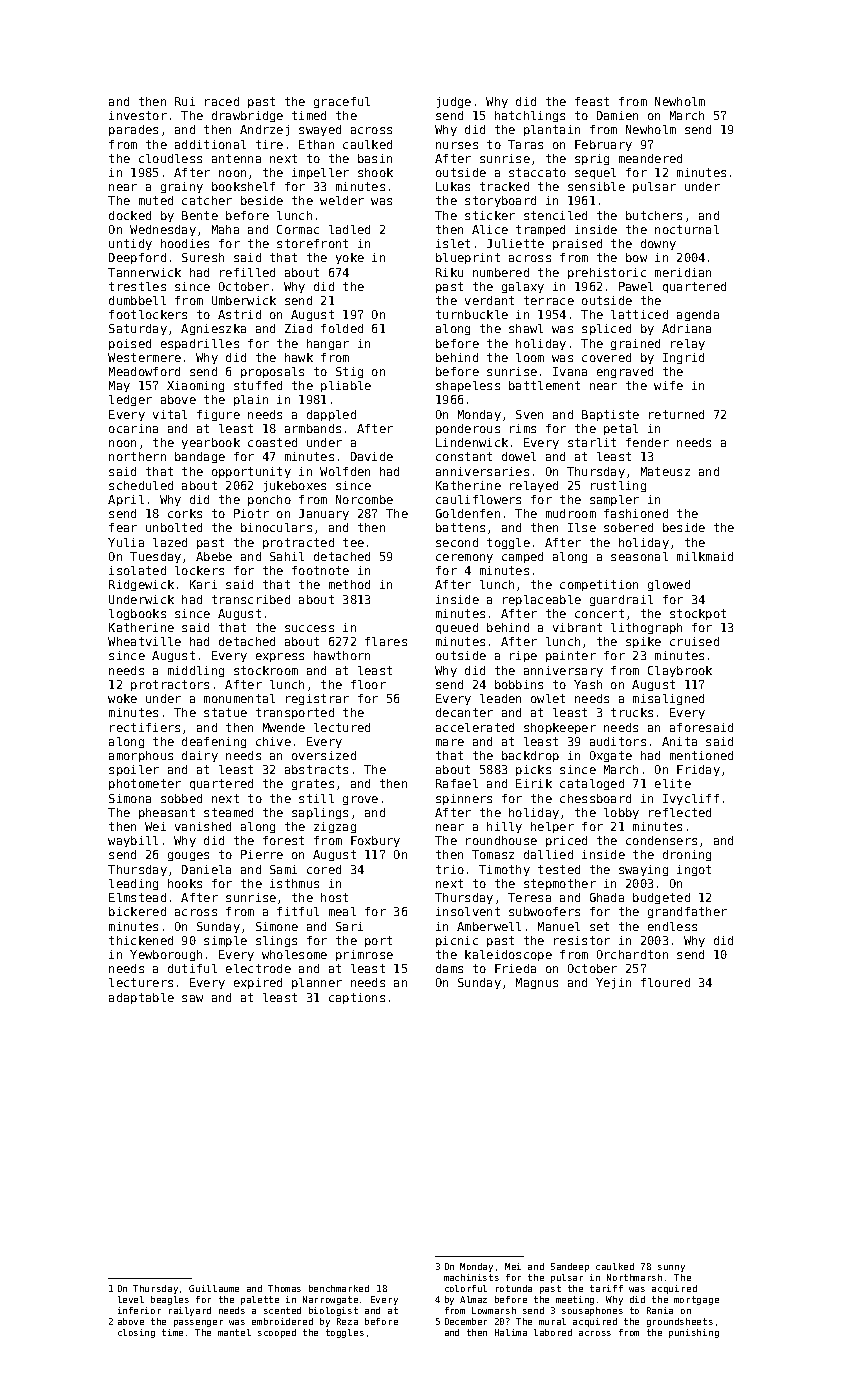 The height and width of the page is (1400, 849). Describe the element at coordinates (347, 1321) in the page. I see `Reza` at that location.
